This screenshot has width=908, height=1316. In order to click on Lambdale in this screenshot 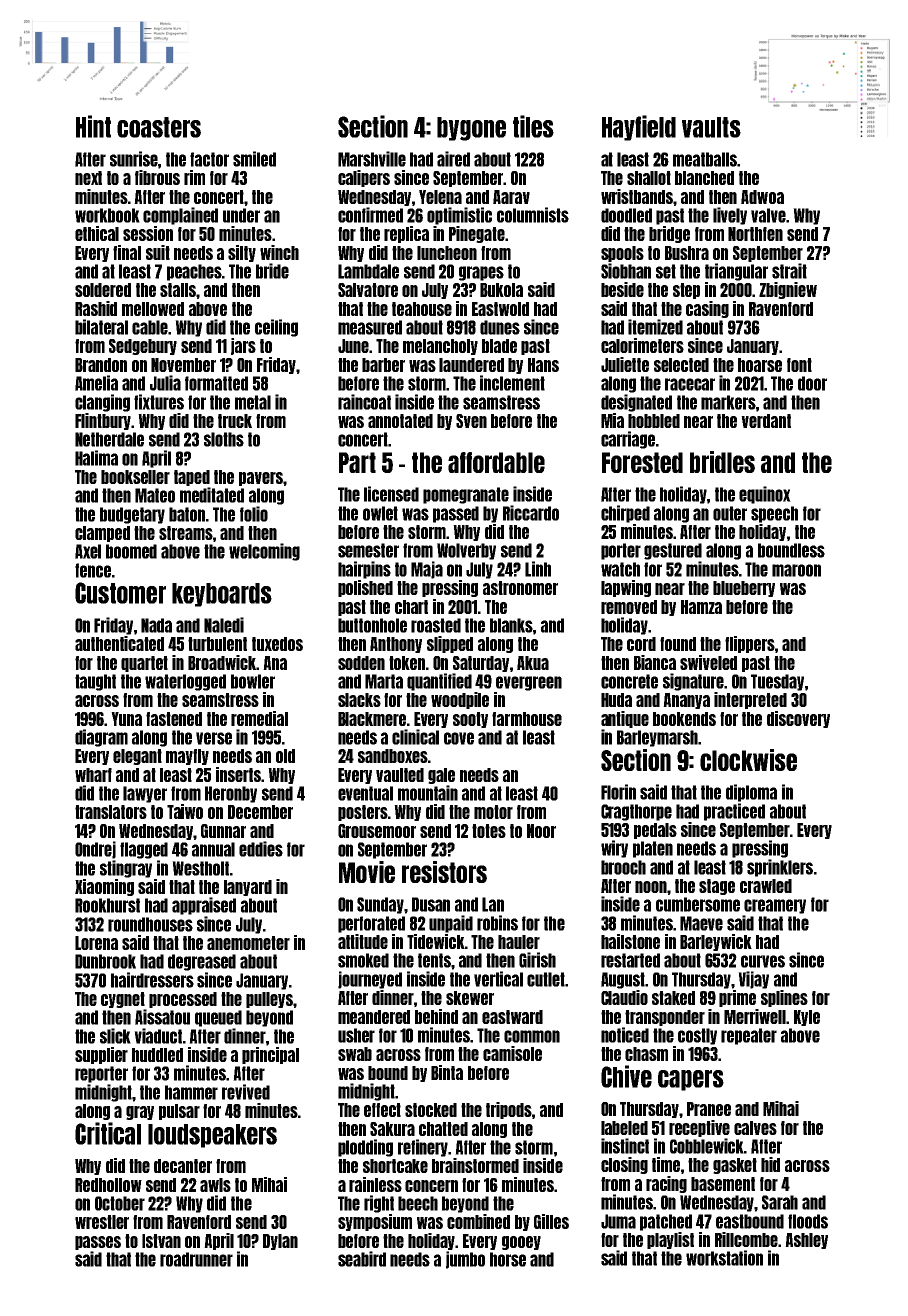, I will do `click(368, 271)`.
